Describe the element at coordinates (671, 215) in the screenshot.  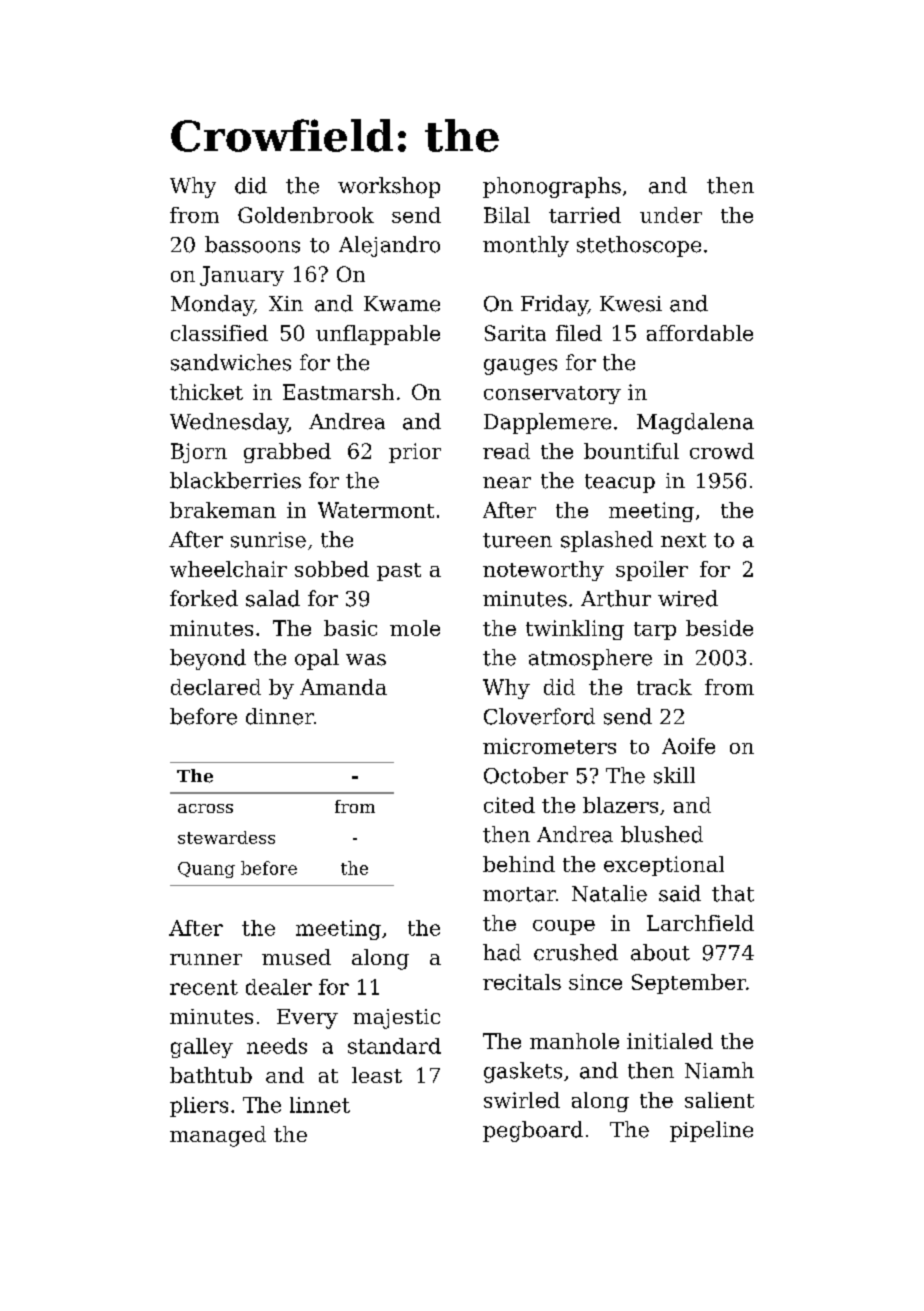
I see `under` at that location.
